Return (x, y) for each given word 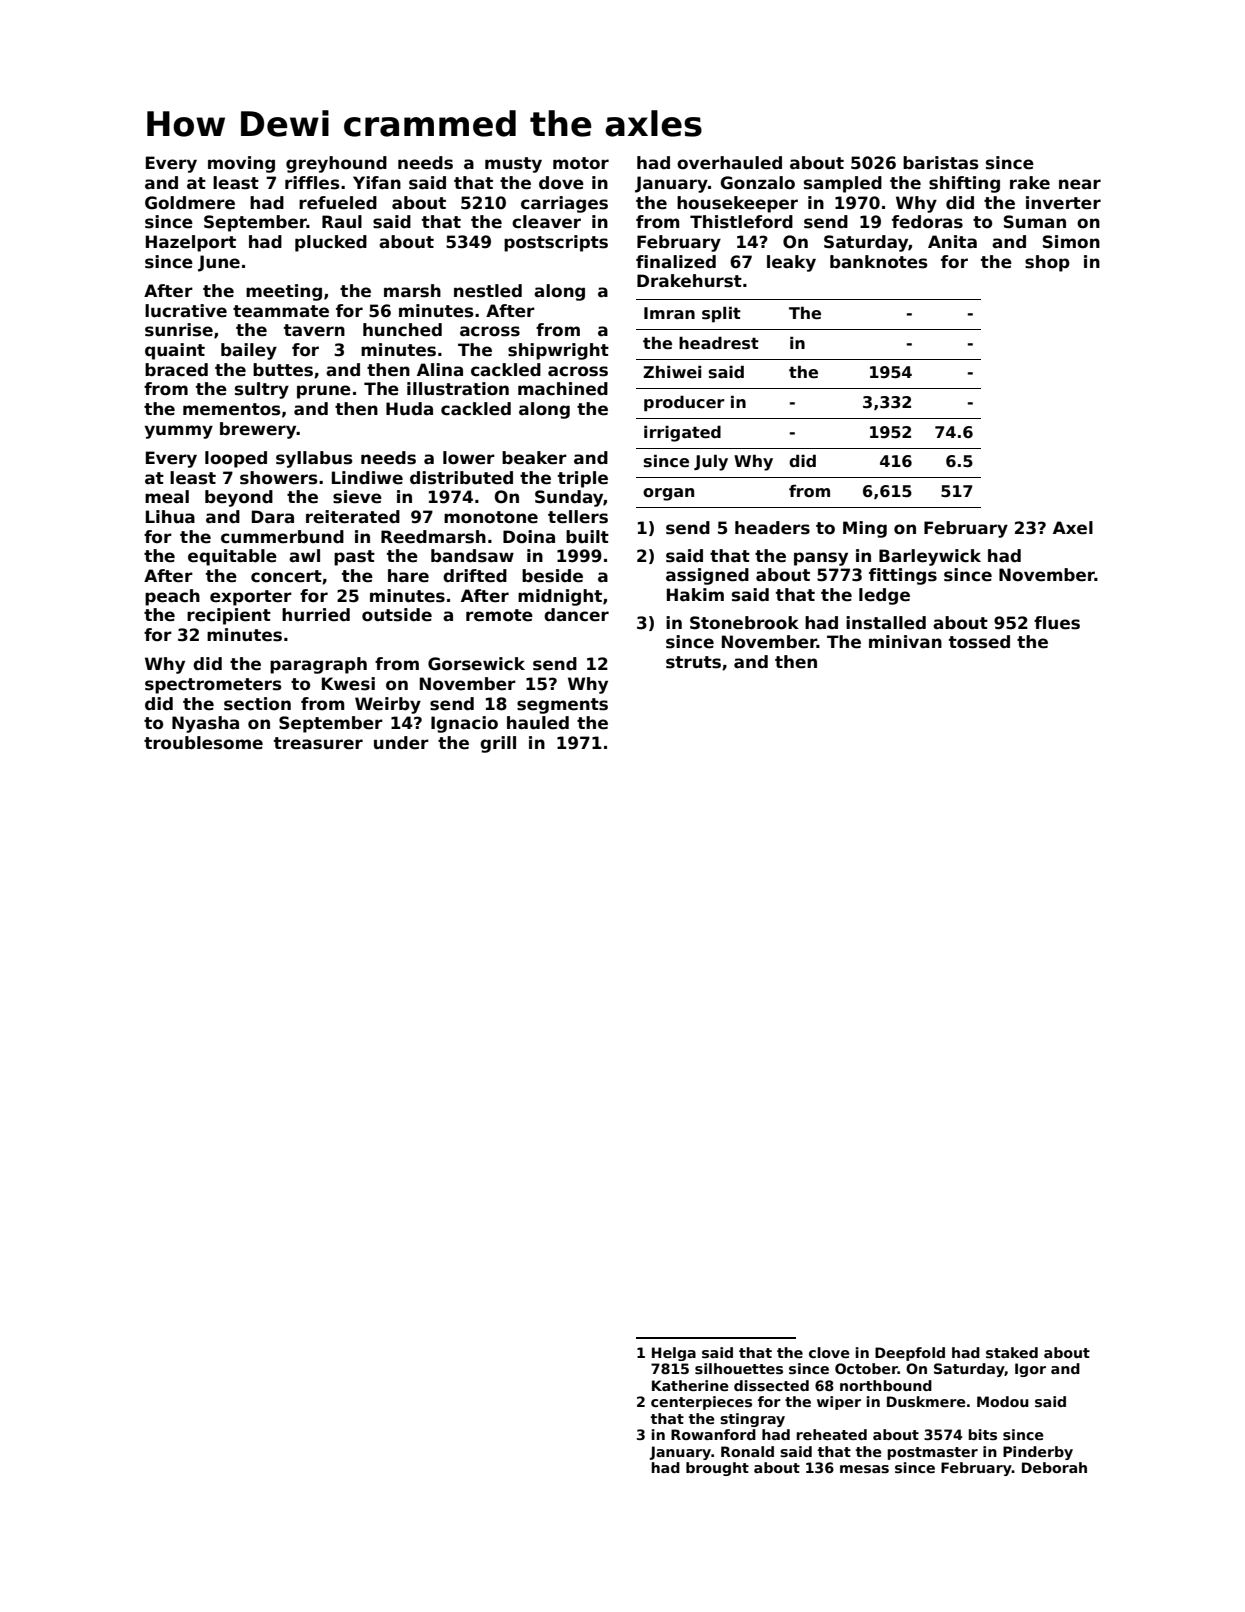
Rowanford (713, 1434)
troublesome (203, 743)
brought (717, 1469)
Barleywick (930, 557)
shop (1047, 263)
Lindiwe (367, 478)
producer (684, 404)
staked (1012, 1352)
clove (829, 1352)
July (711, 462)
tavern (314, 330)
